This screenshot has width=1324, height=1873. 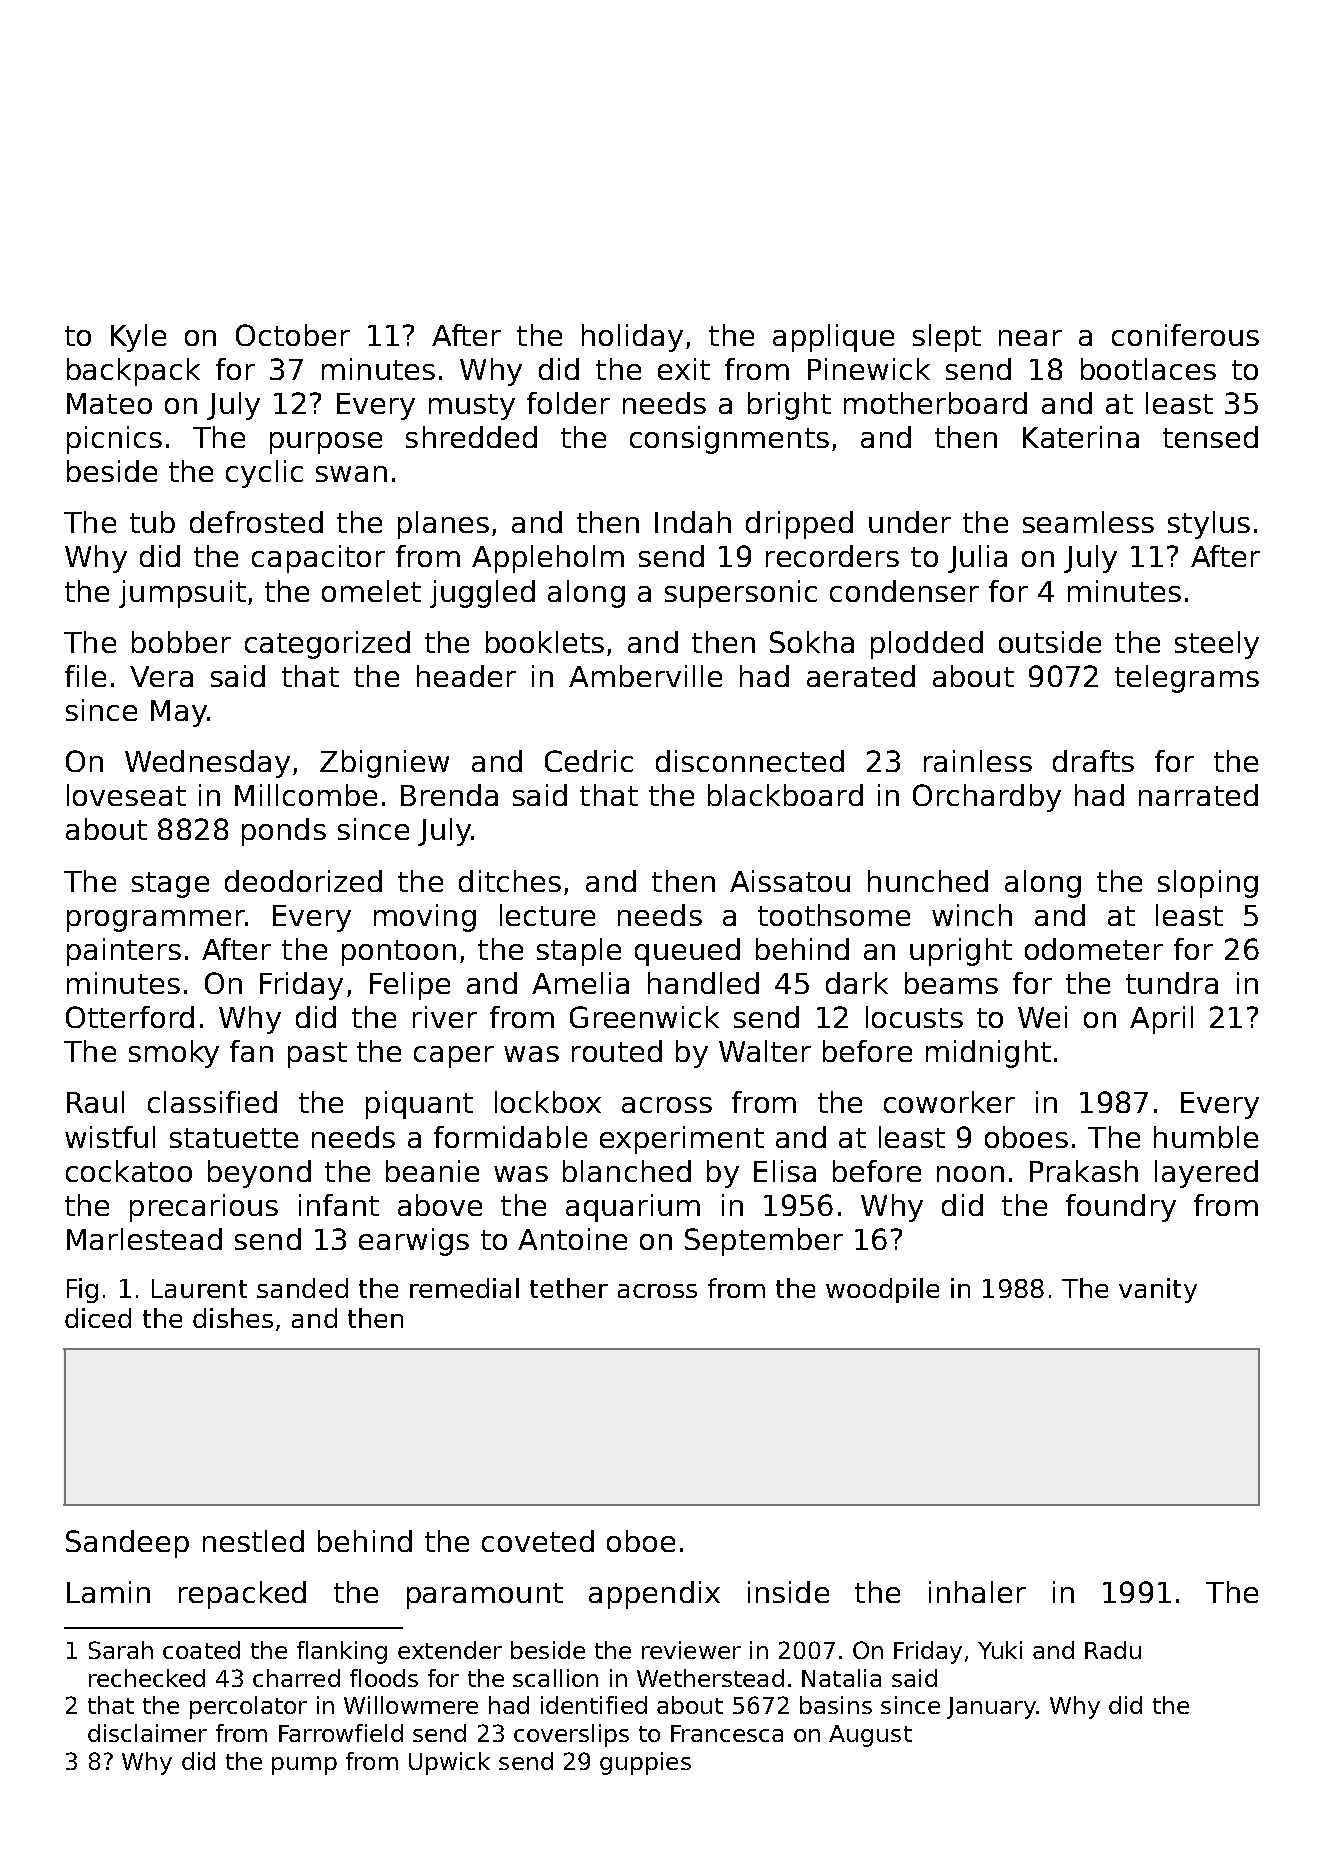 What do you see at coordinates (293, 335) in the screenshot?
I see `October` at bounding box center [293, 335].
